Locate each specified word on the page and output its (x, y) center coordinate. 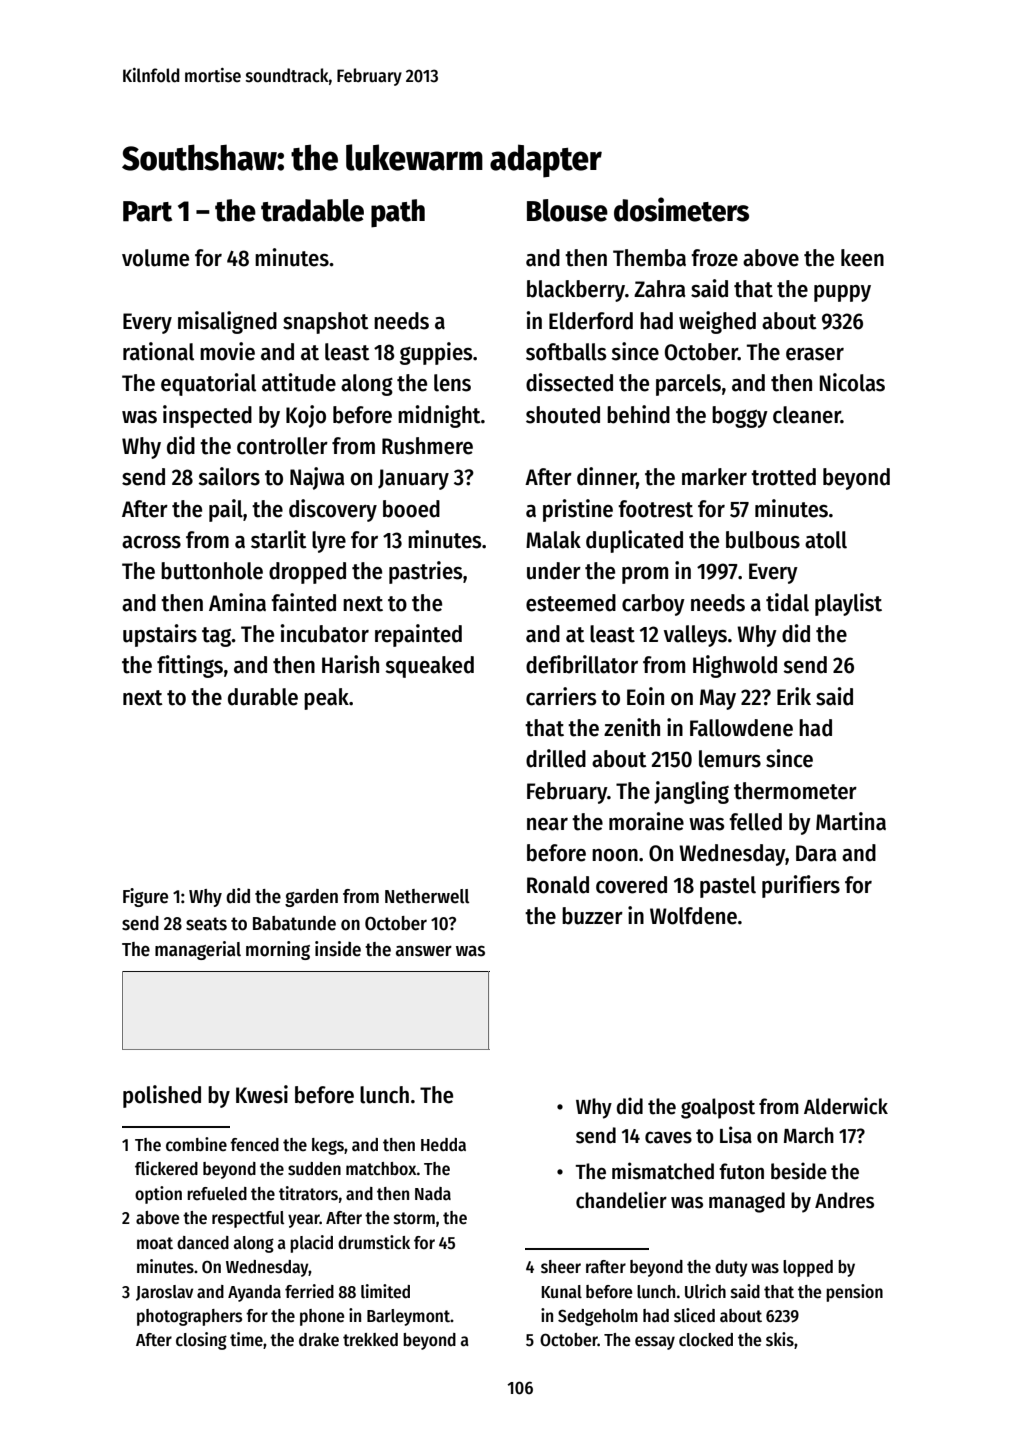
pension (854, 1293)
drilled (556, 758)
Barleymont (409, 1317)
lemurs (730, 759)
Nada (433, 1193)
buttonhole (212, 571)
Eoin (645, 696)
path (398, 213)
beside (799, 1171)
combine (196, 1144)
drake (319, 1340)
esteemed (571, 603)
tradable (312, 210)
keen (862, 258)
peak (326, 699)
